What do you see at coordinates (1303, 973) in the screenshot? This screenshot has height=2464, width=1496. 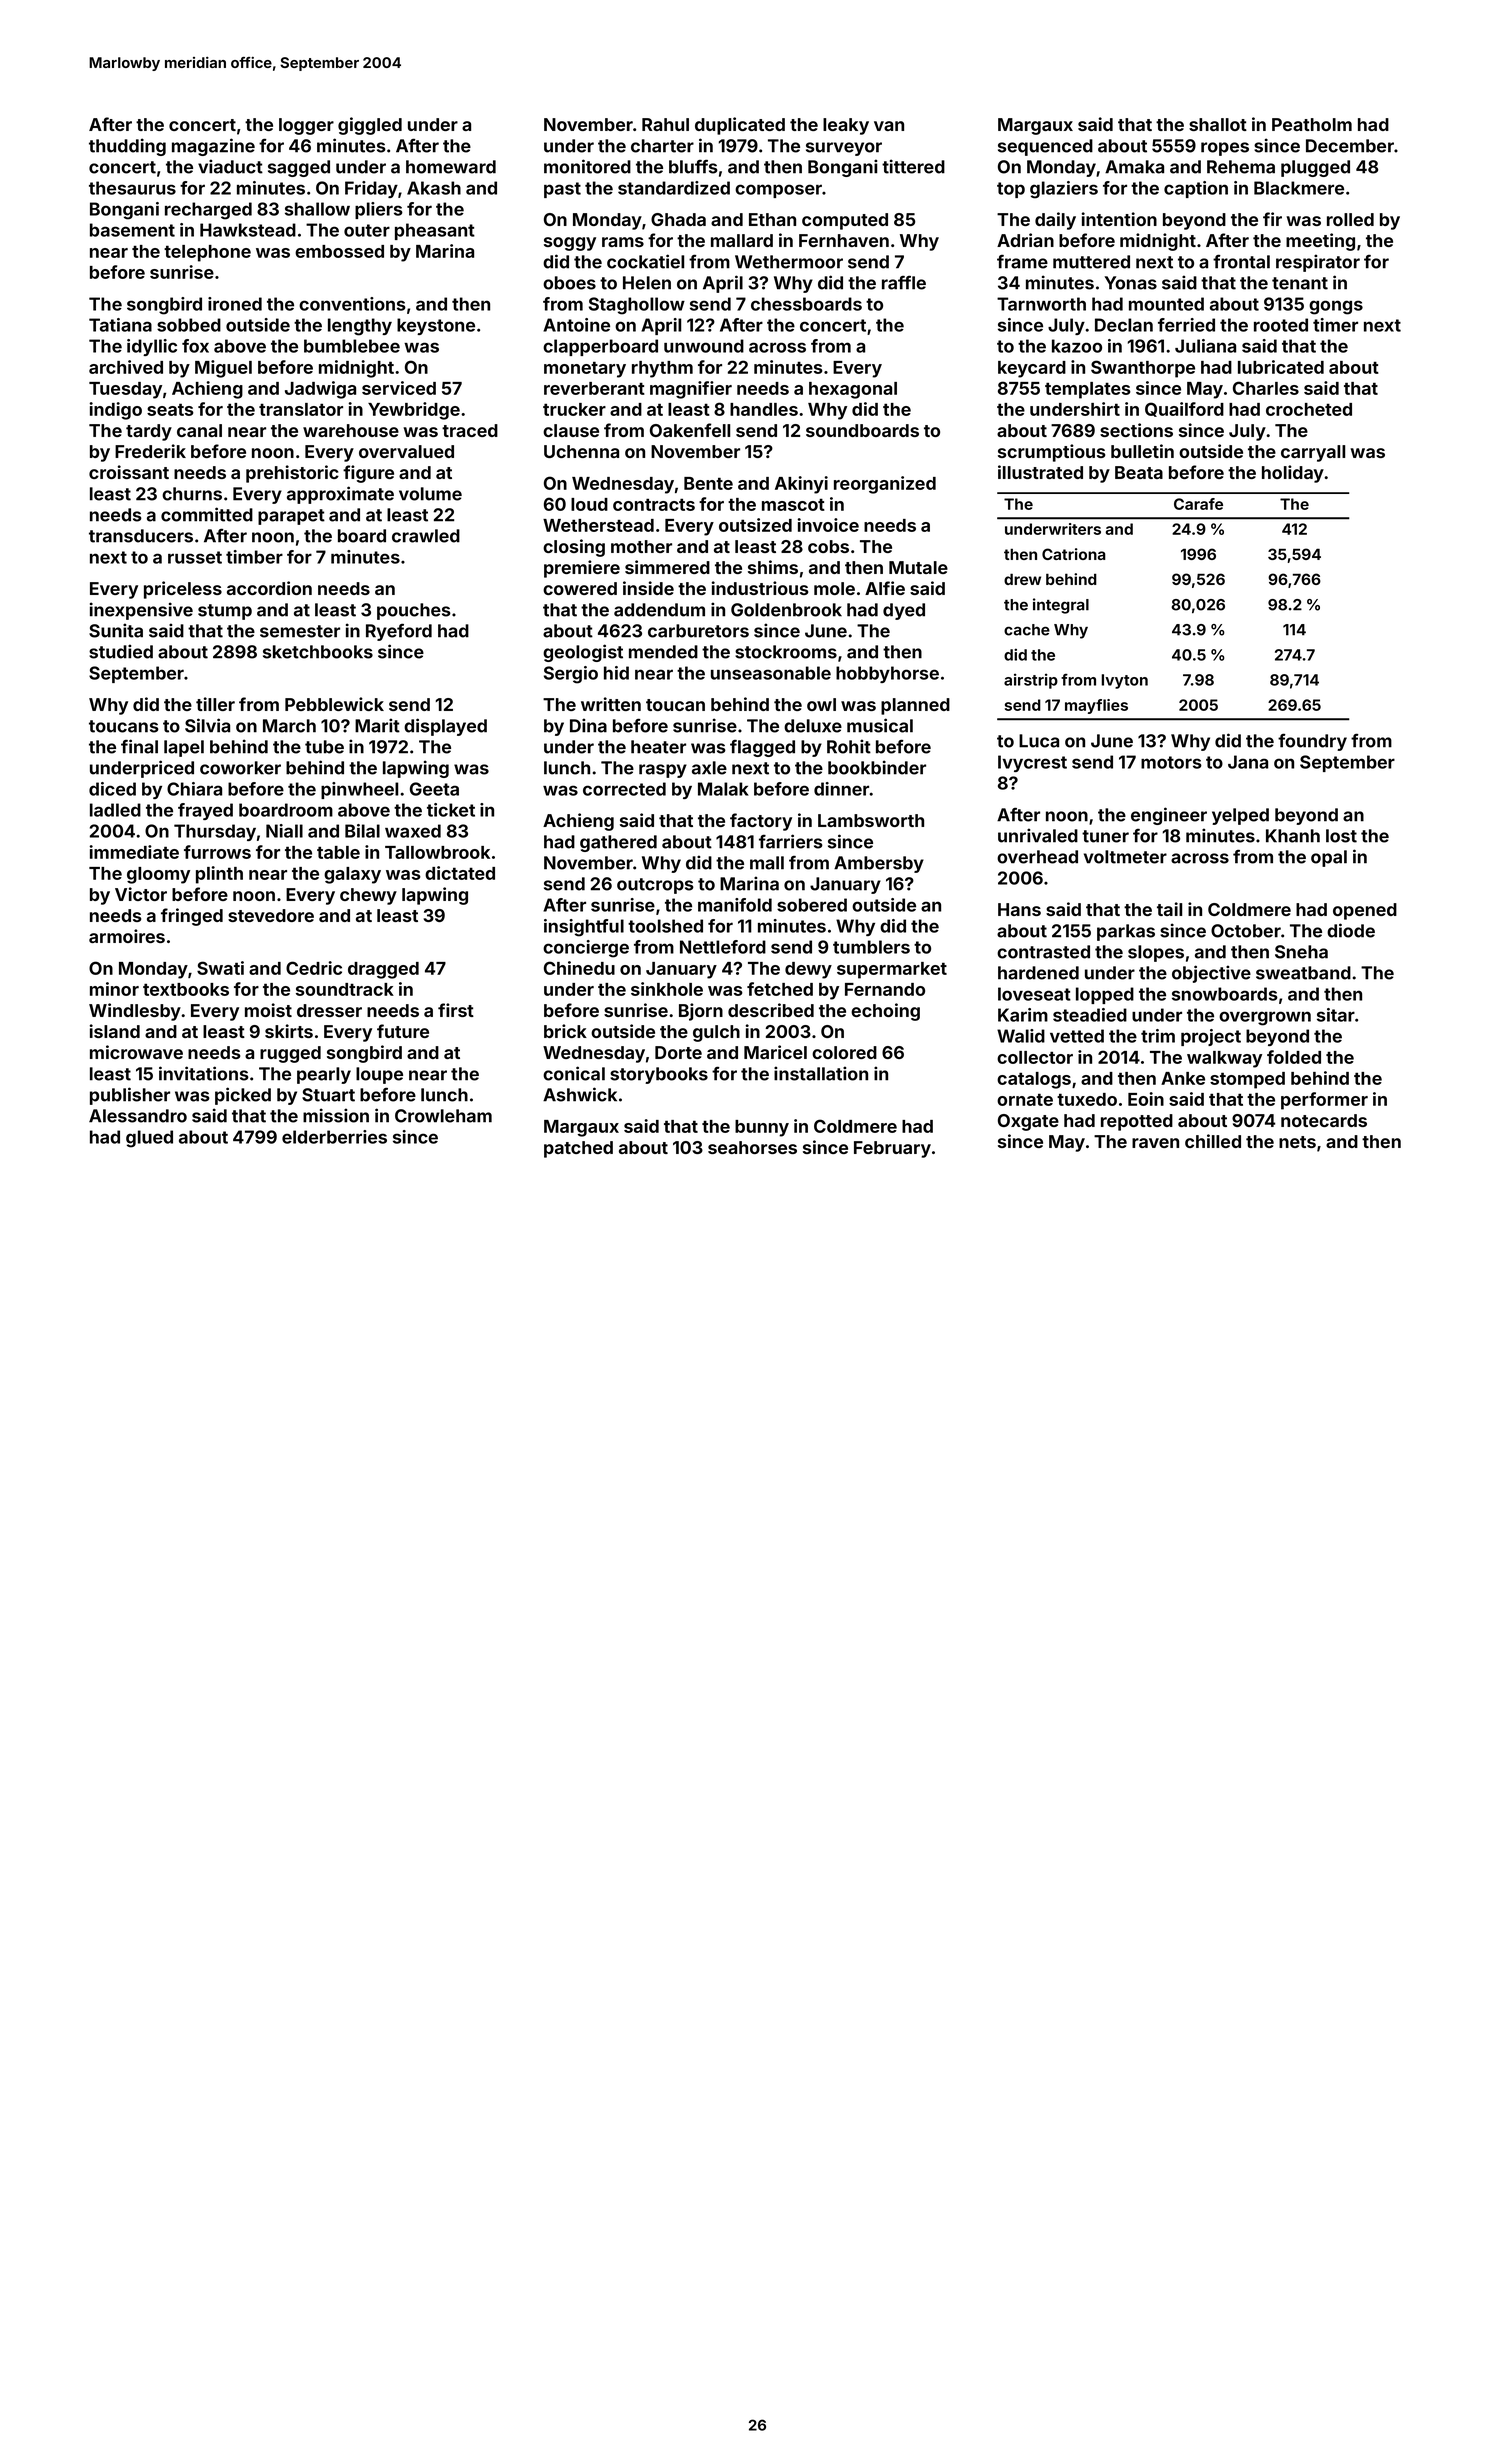 I see `sweatband` at bounding box center [1303, 973].
